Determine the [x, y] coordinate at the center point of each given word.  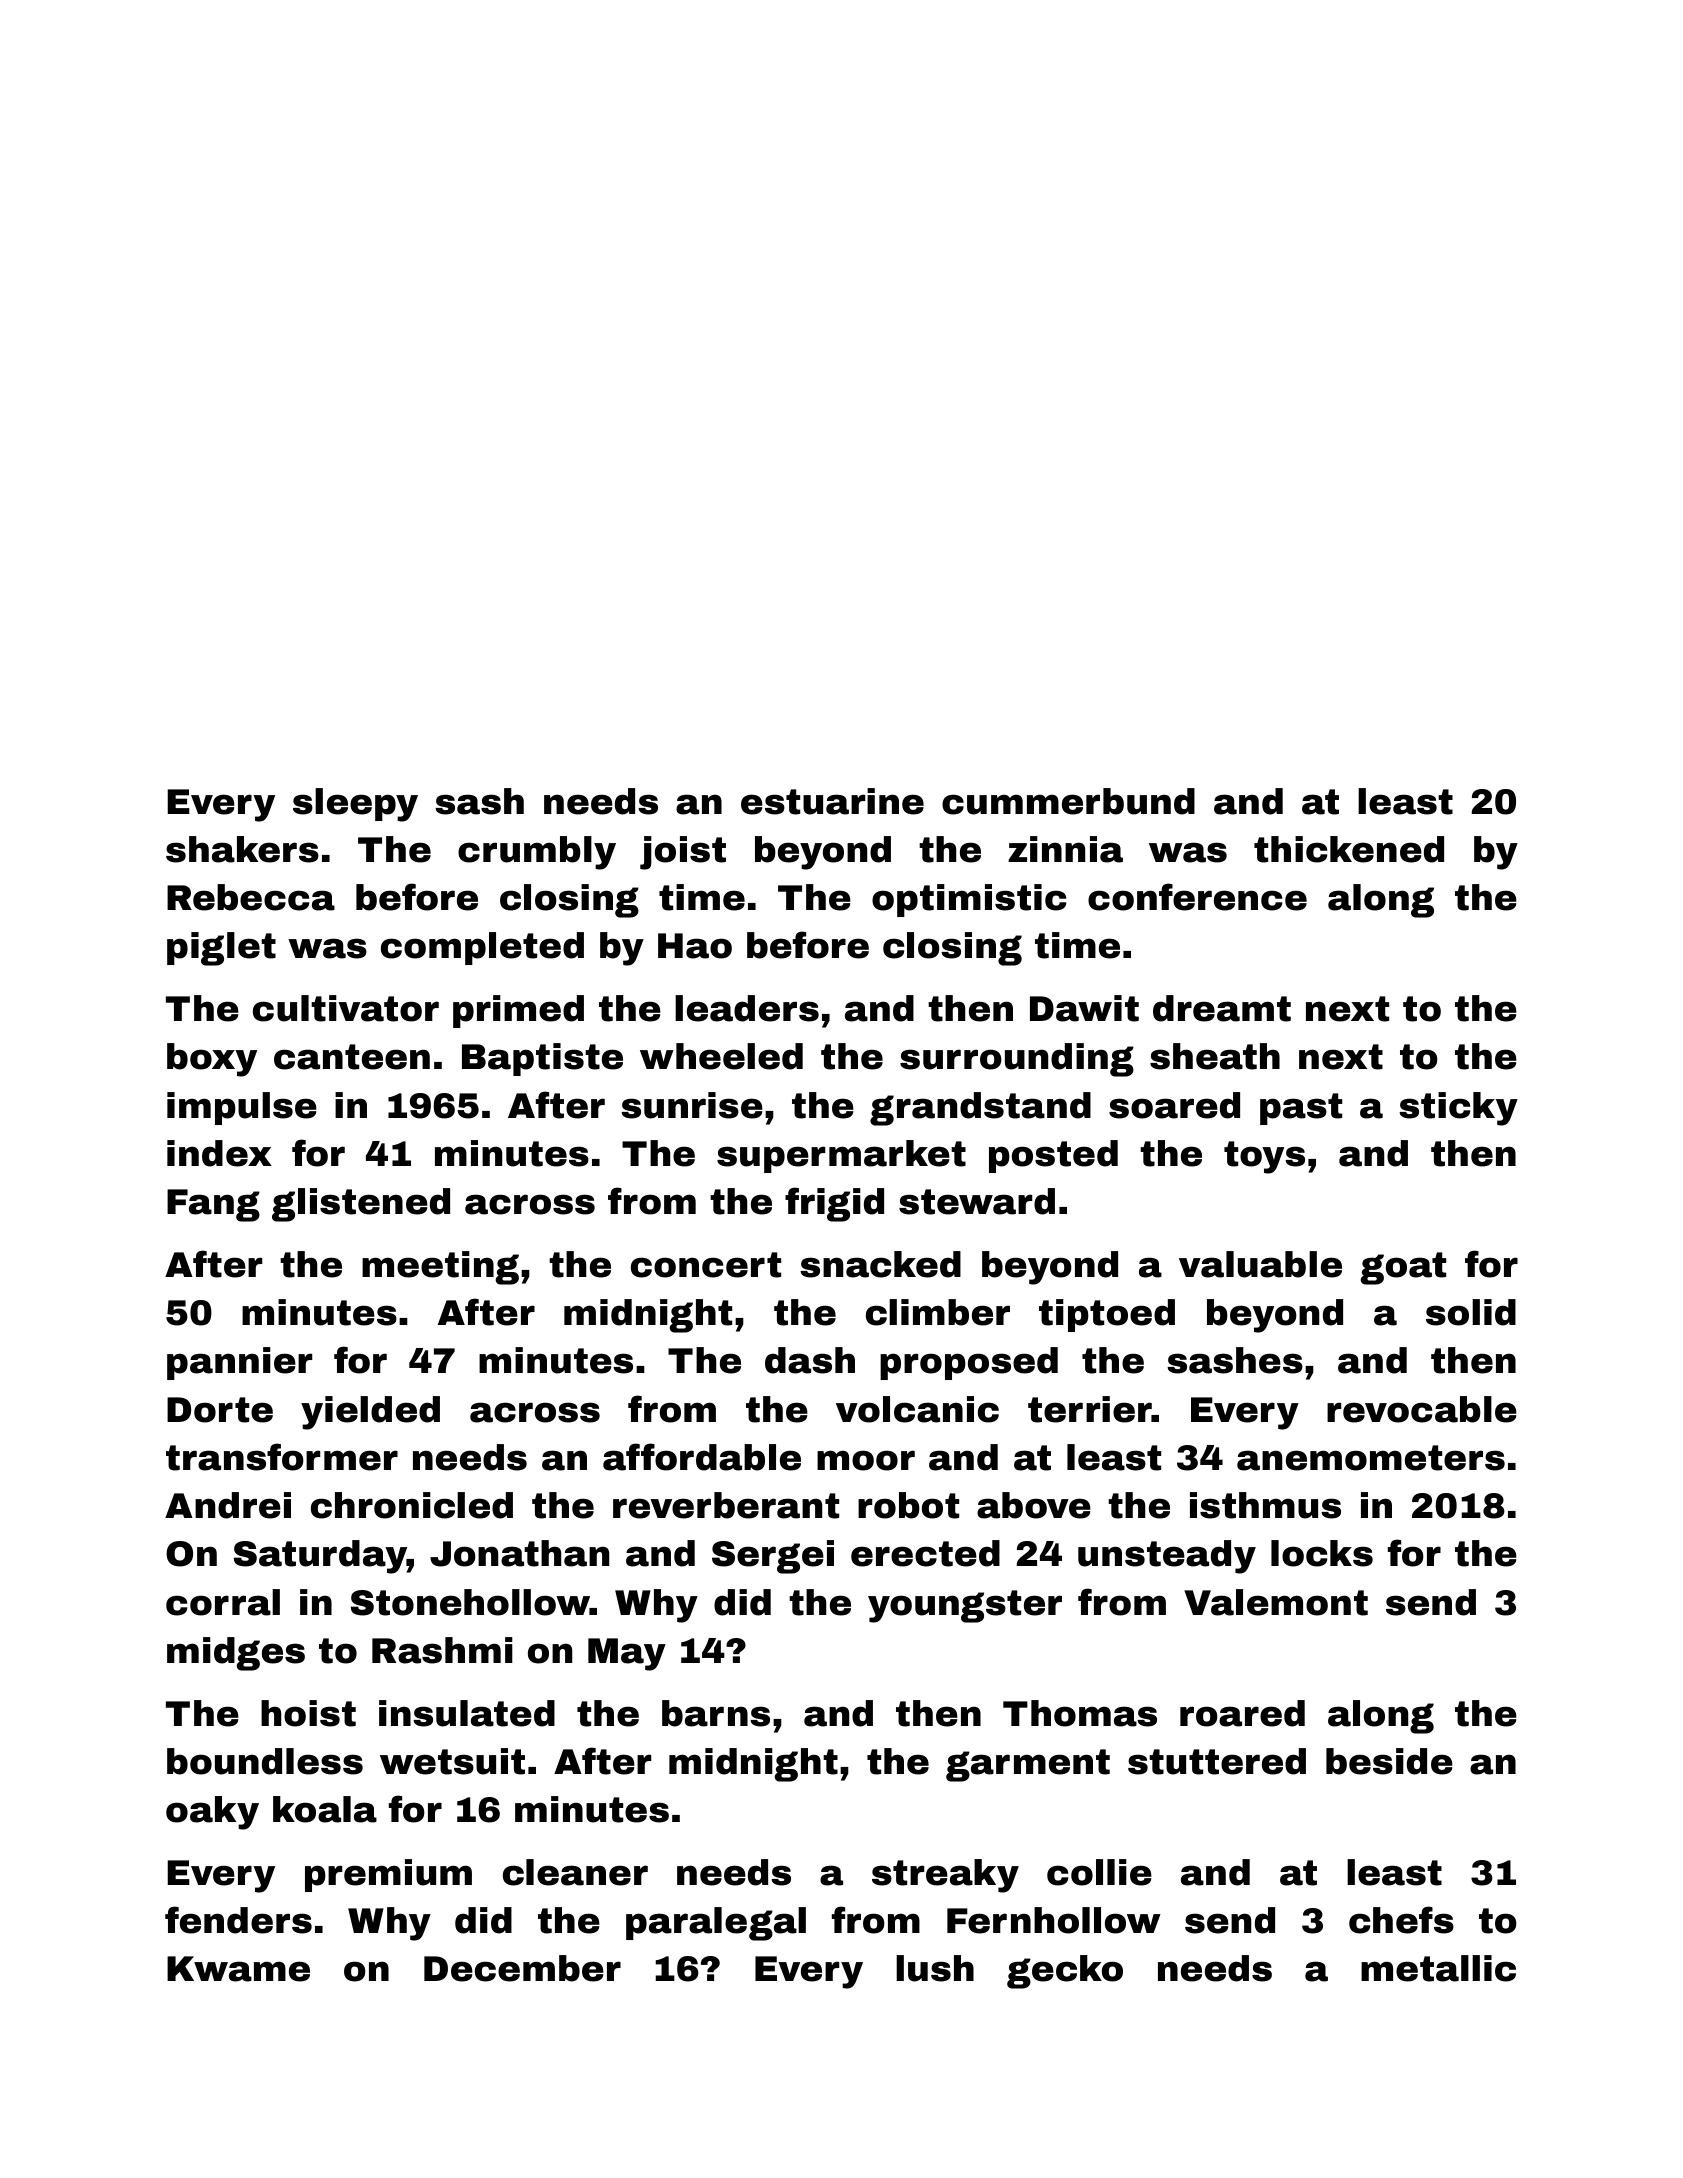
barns [716, 1713]
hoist [308, 1713]
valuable [1260, 1264]
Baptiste [542, 1059]
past [1301, 1109]
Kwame [238, 1969]
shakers [242, 849]
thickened [1349, 849]
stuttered [1217, 1761]
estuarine [832, 801]
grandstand [980, 1109]
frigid [834, 1204]
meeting [440, 1268]
